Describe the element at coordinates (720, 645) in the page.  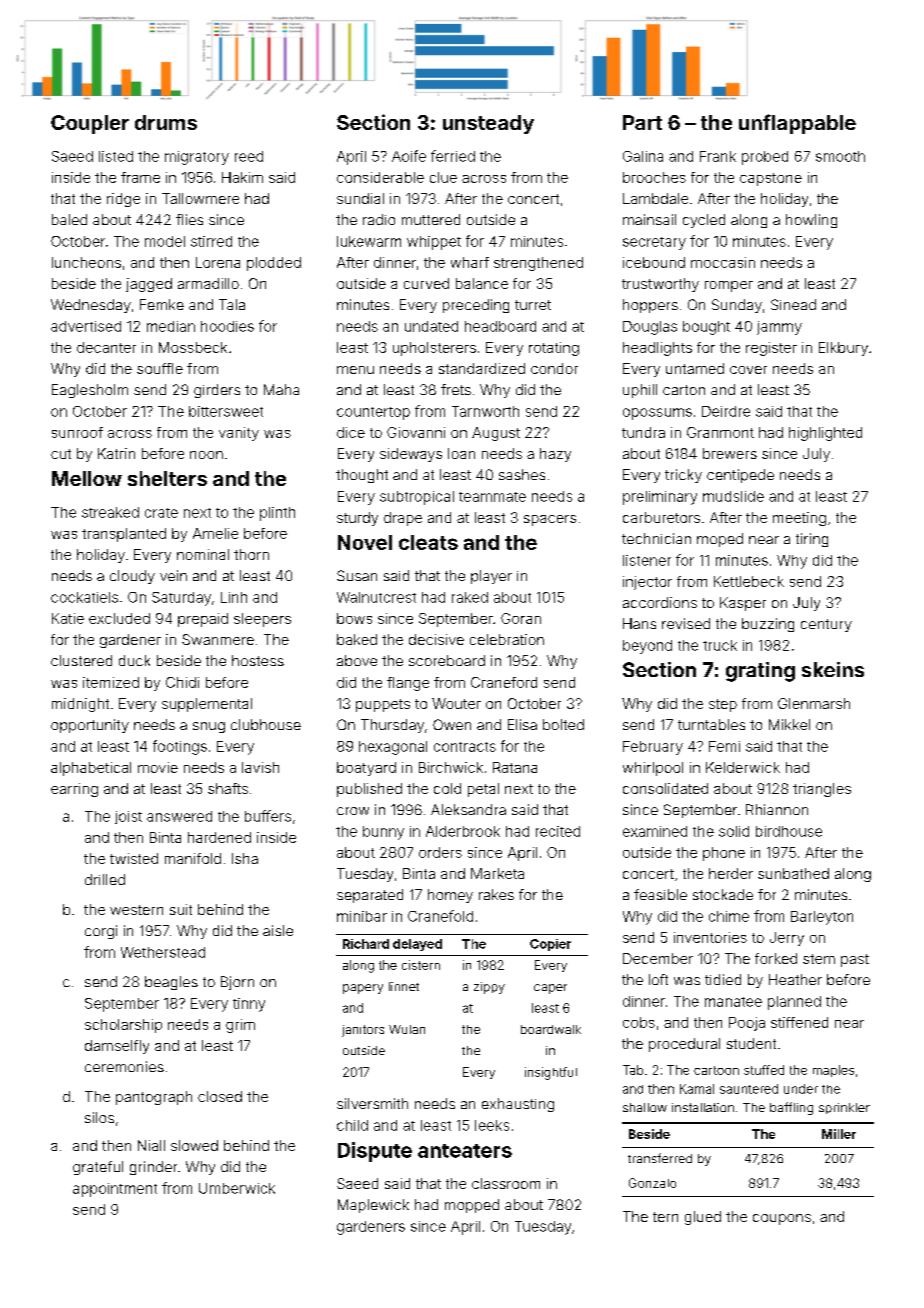
I see `truck` at that location.
